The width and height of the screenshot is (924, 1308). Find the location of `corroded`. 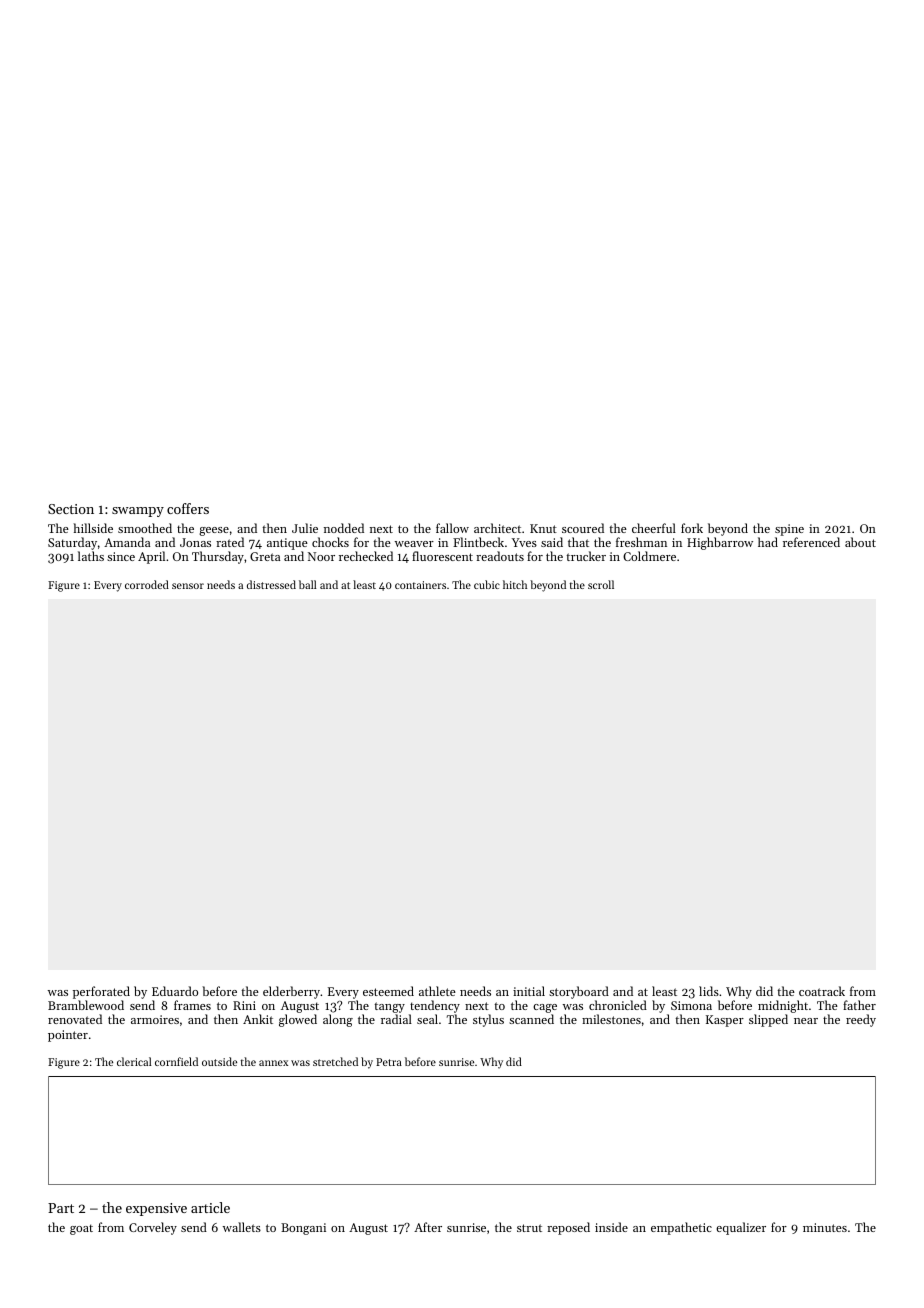

corroded is located at coordinates (147, 584).
